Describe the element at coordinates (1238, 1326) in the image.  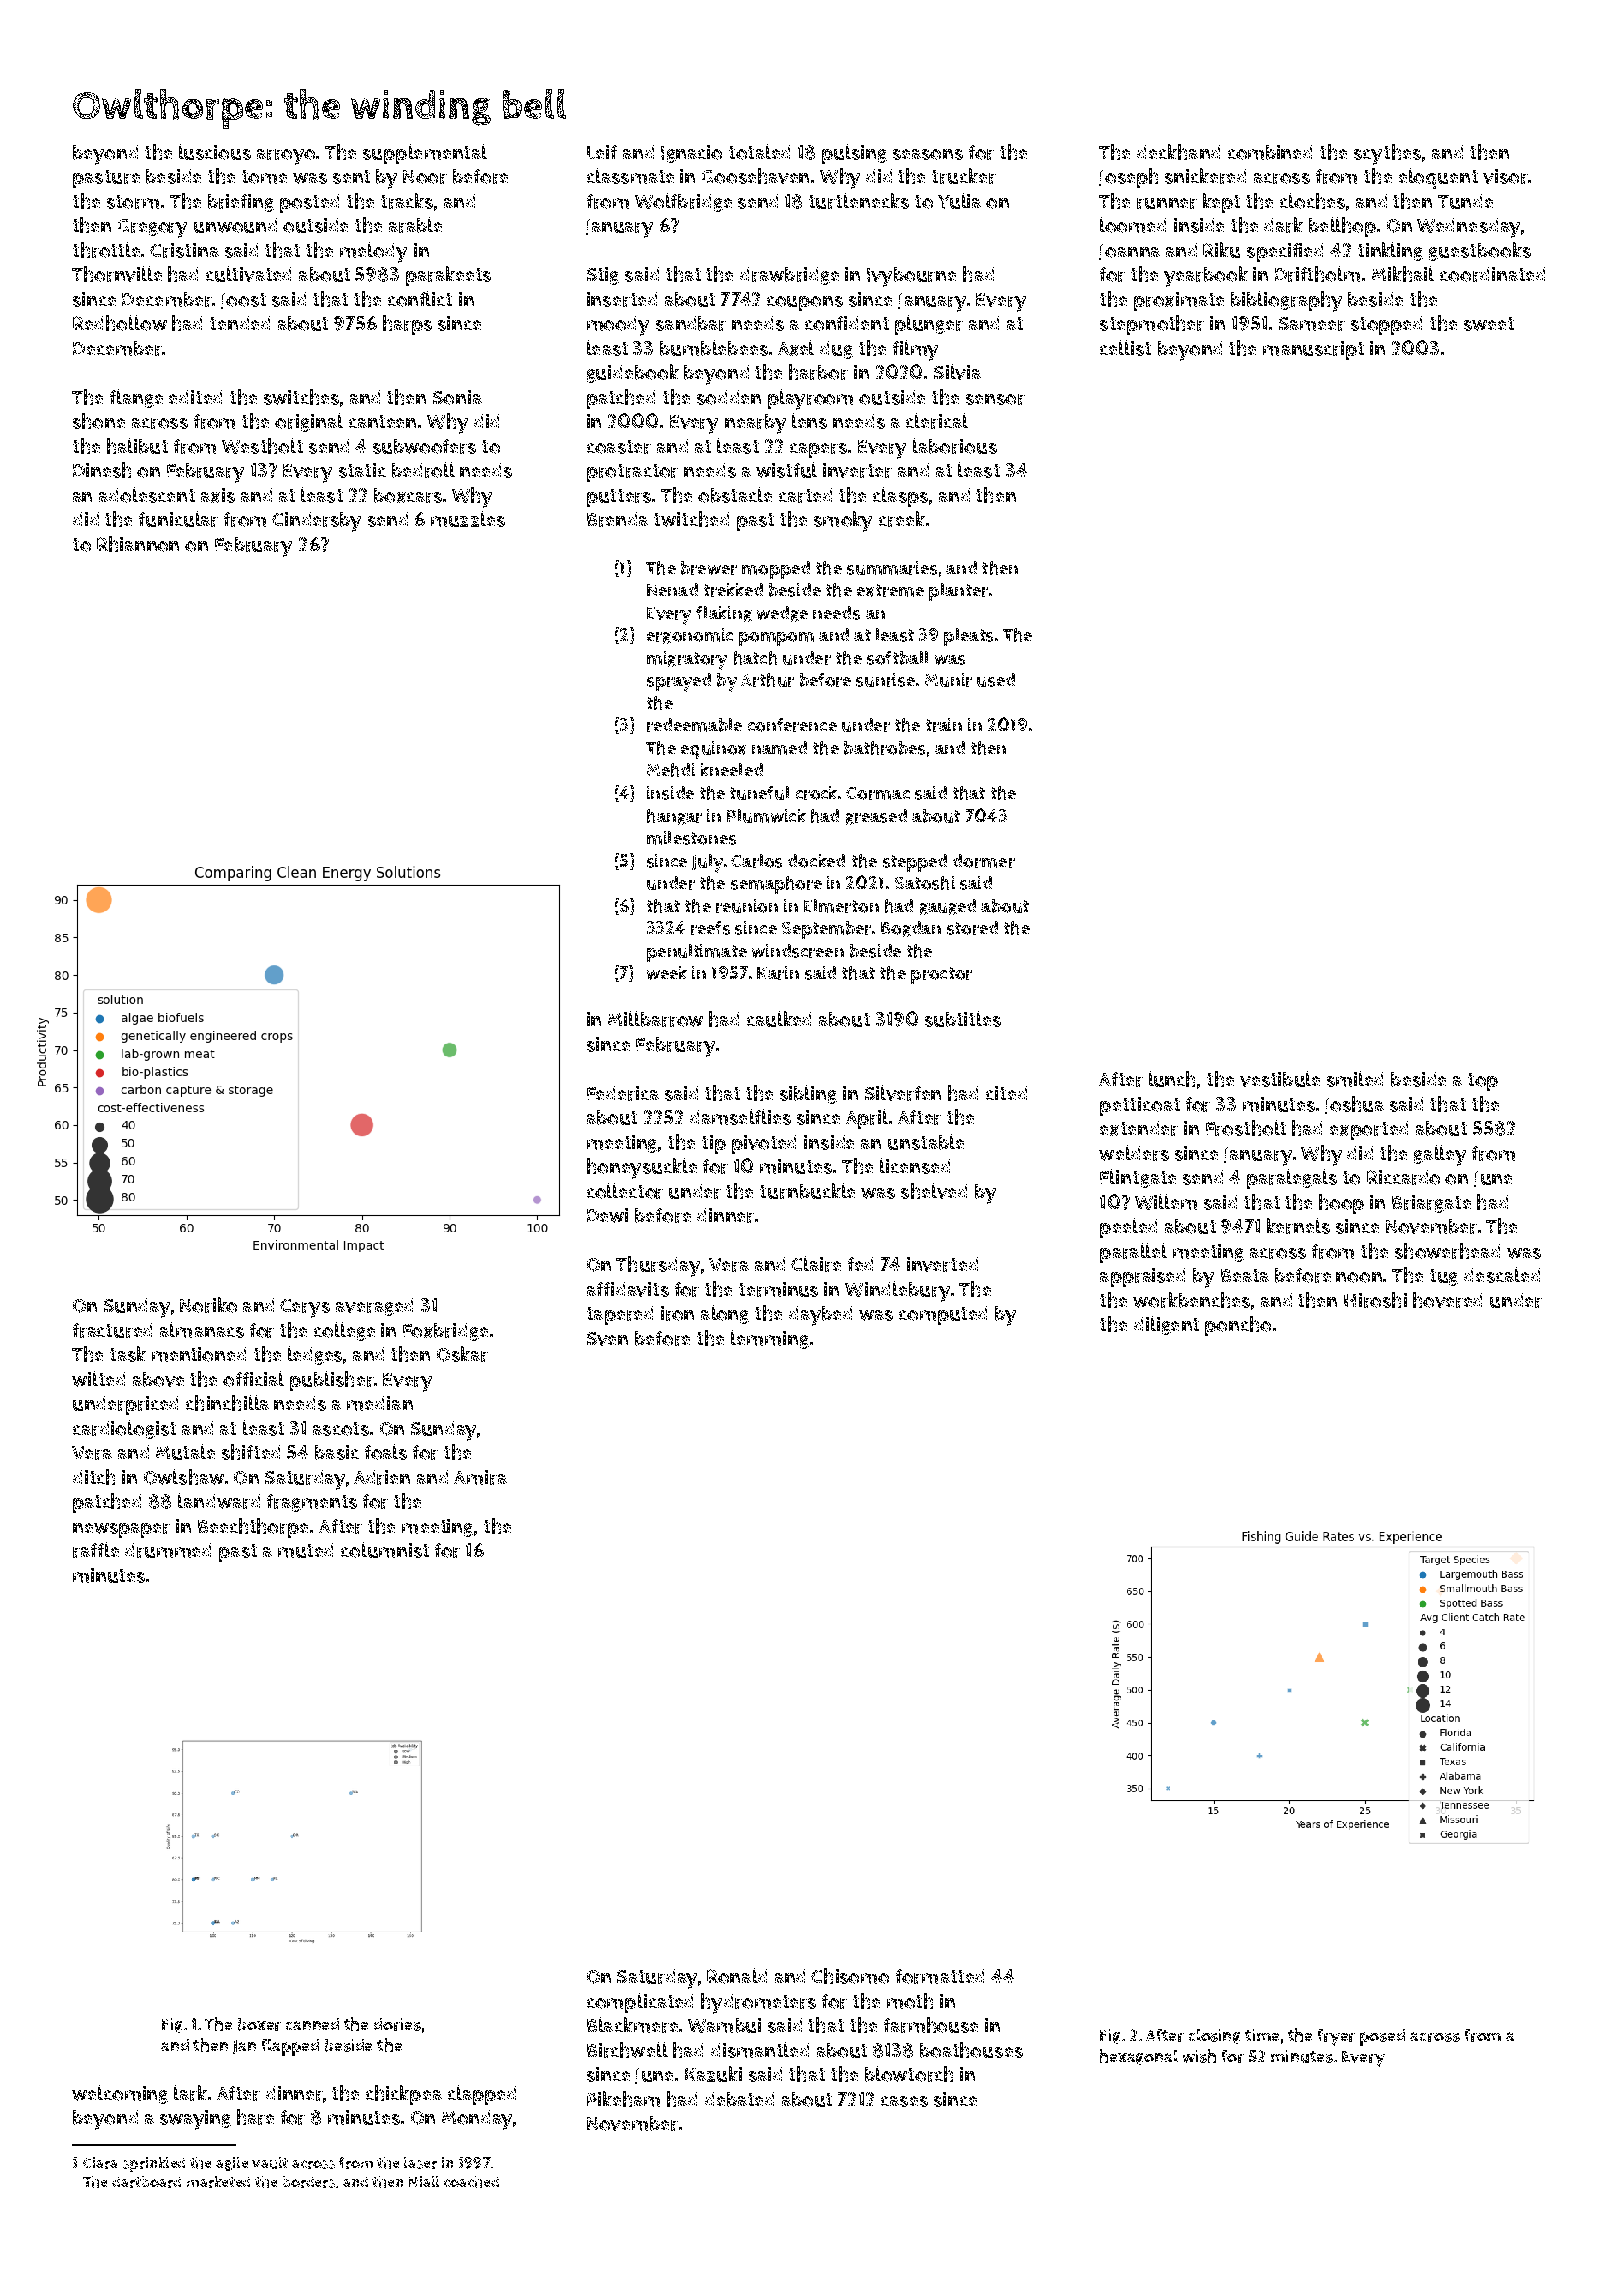
I see `poncho` at that location.
